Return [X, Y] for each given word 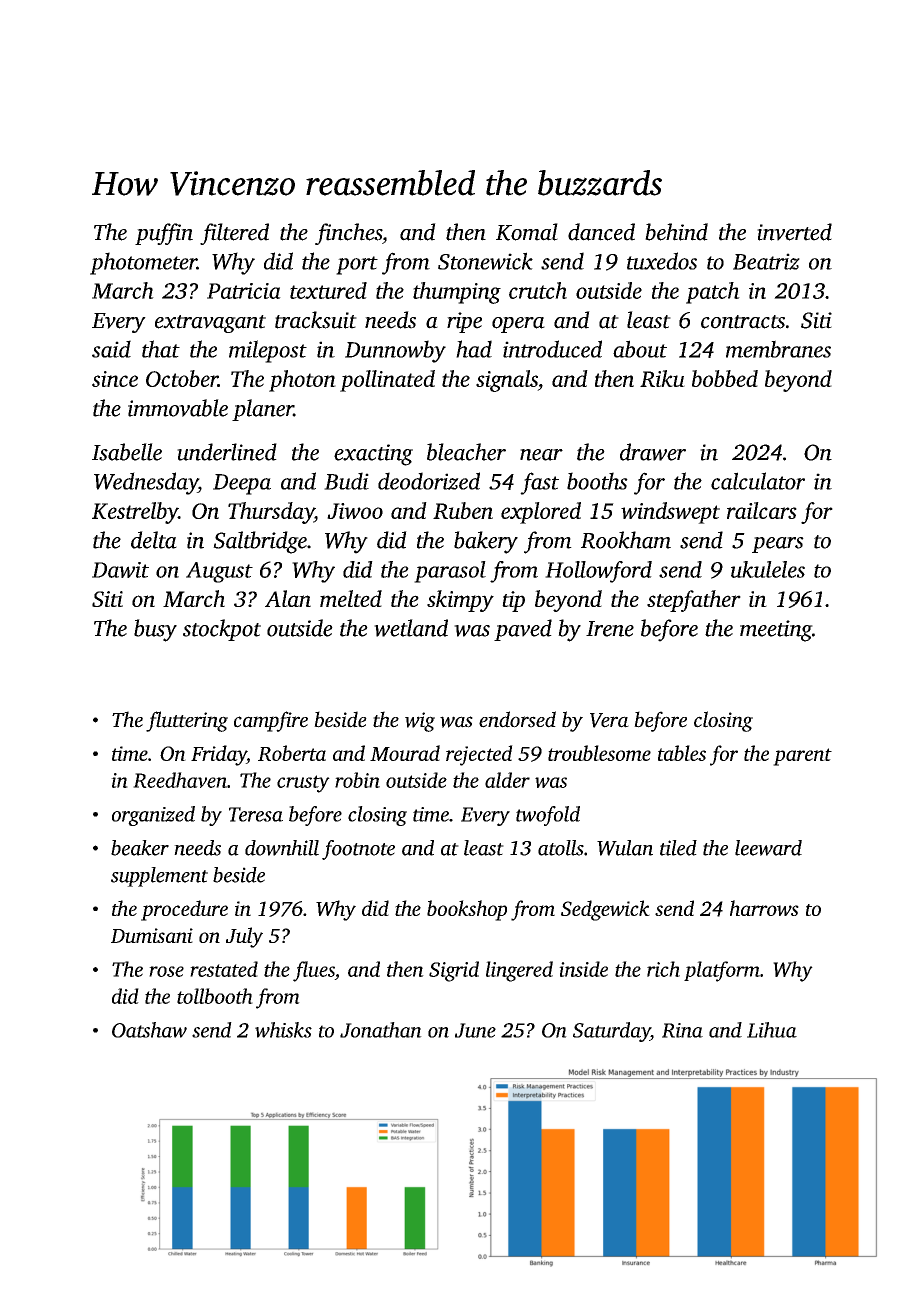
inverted [794, 232]
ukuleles [768, 569]
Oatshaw [149, 1030]
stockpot [222, 630]
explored [541, 513]
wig [420, 722]
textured [328, 290]
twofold [548, 816]
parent [802, 757]
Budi [346, 481]
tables [682, 753]
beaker [140, 848]
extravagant [210, 324]
